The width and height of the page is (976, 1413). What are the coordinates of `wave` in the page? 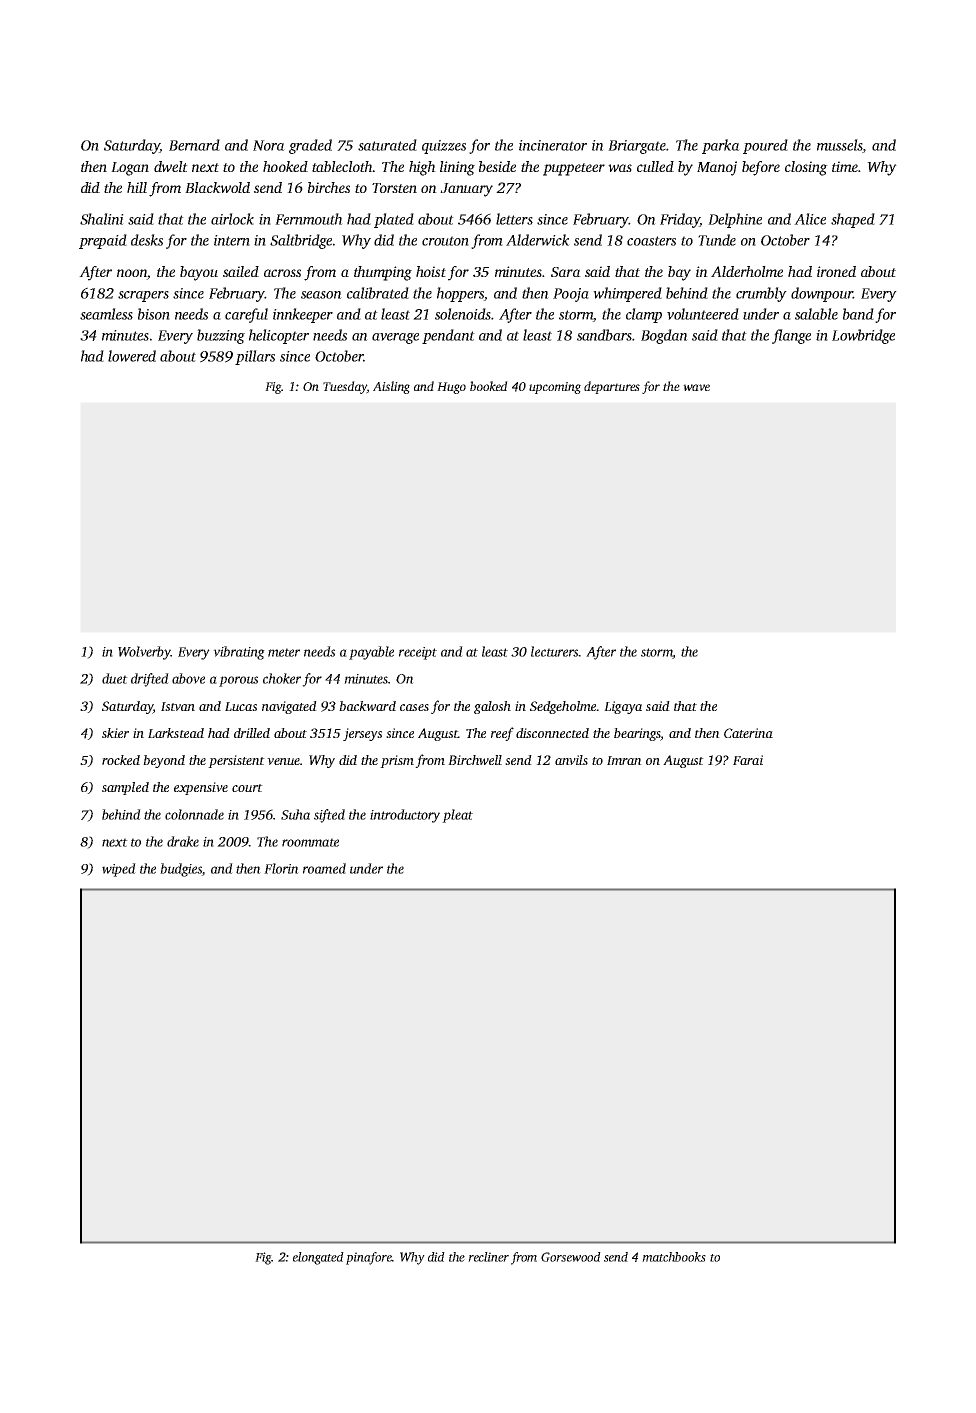 It's located at (696, 387).
